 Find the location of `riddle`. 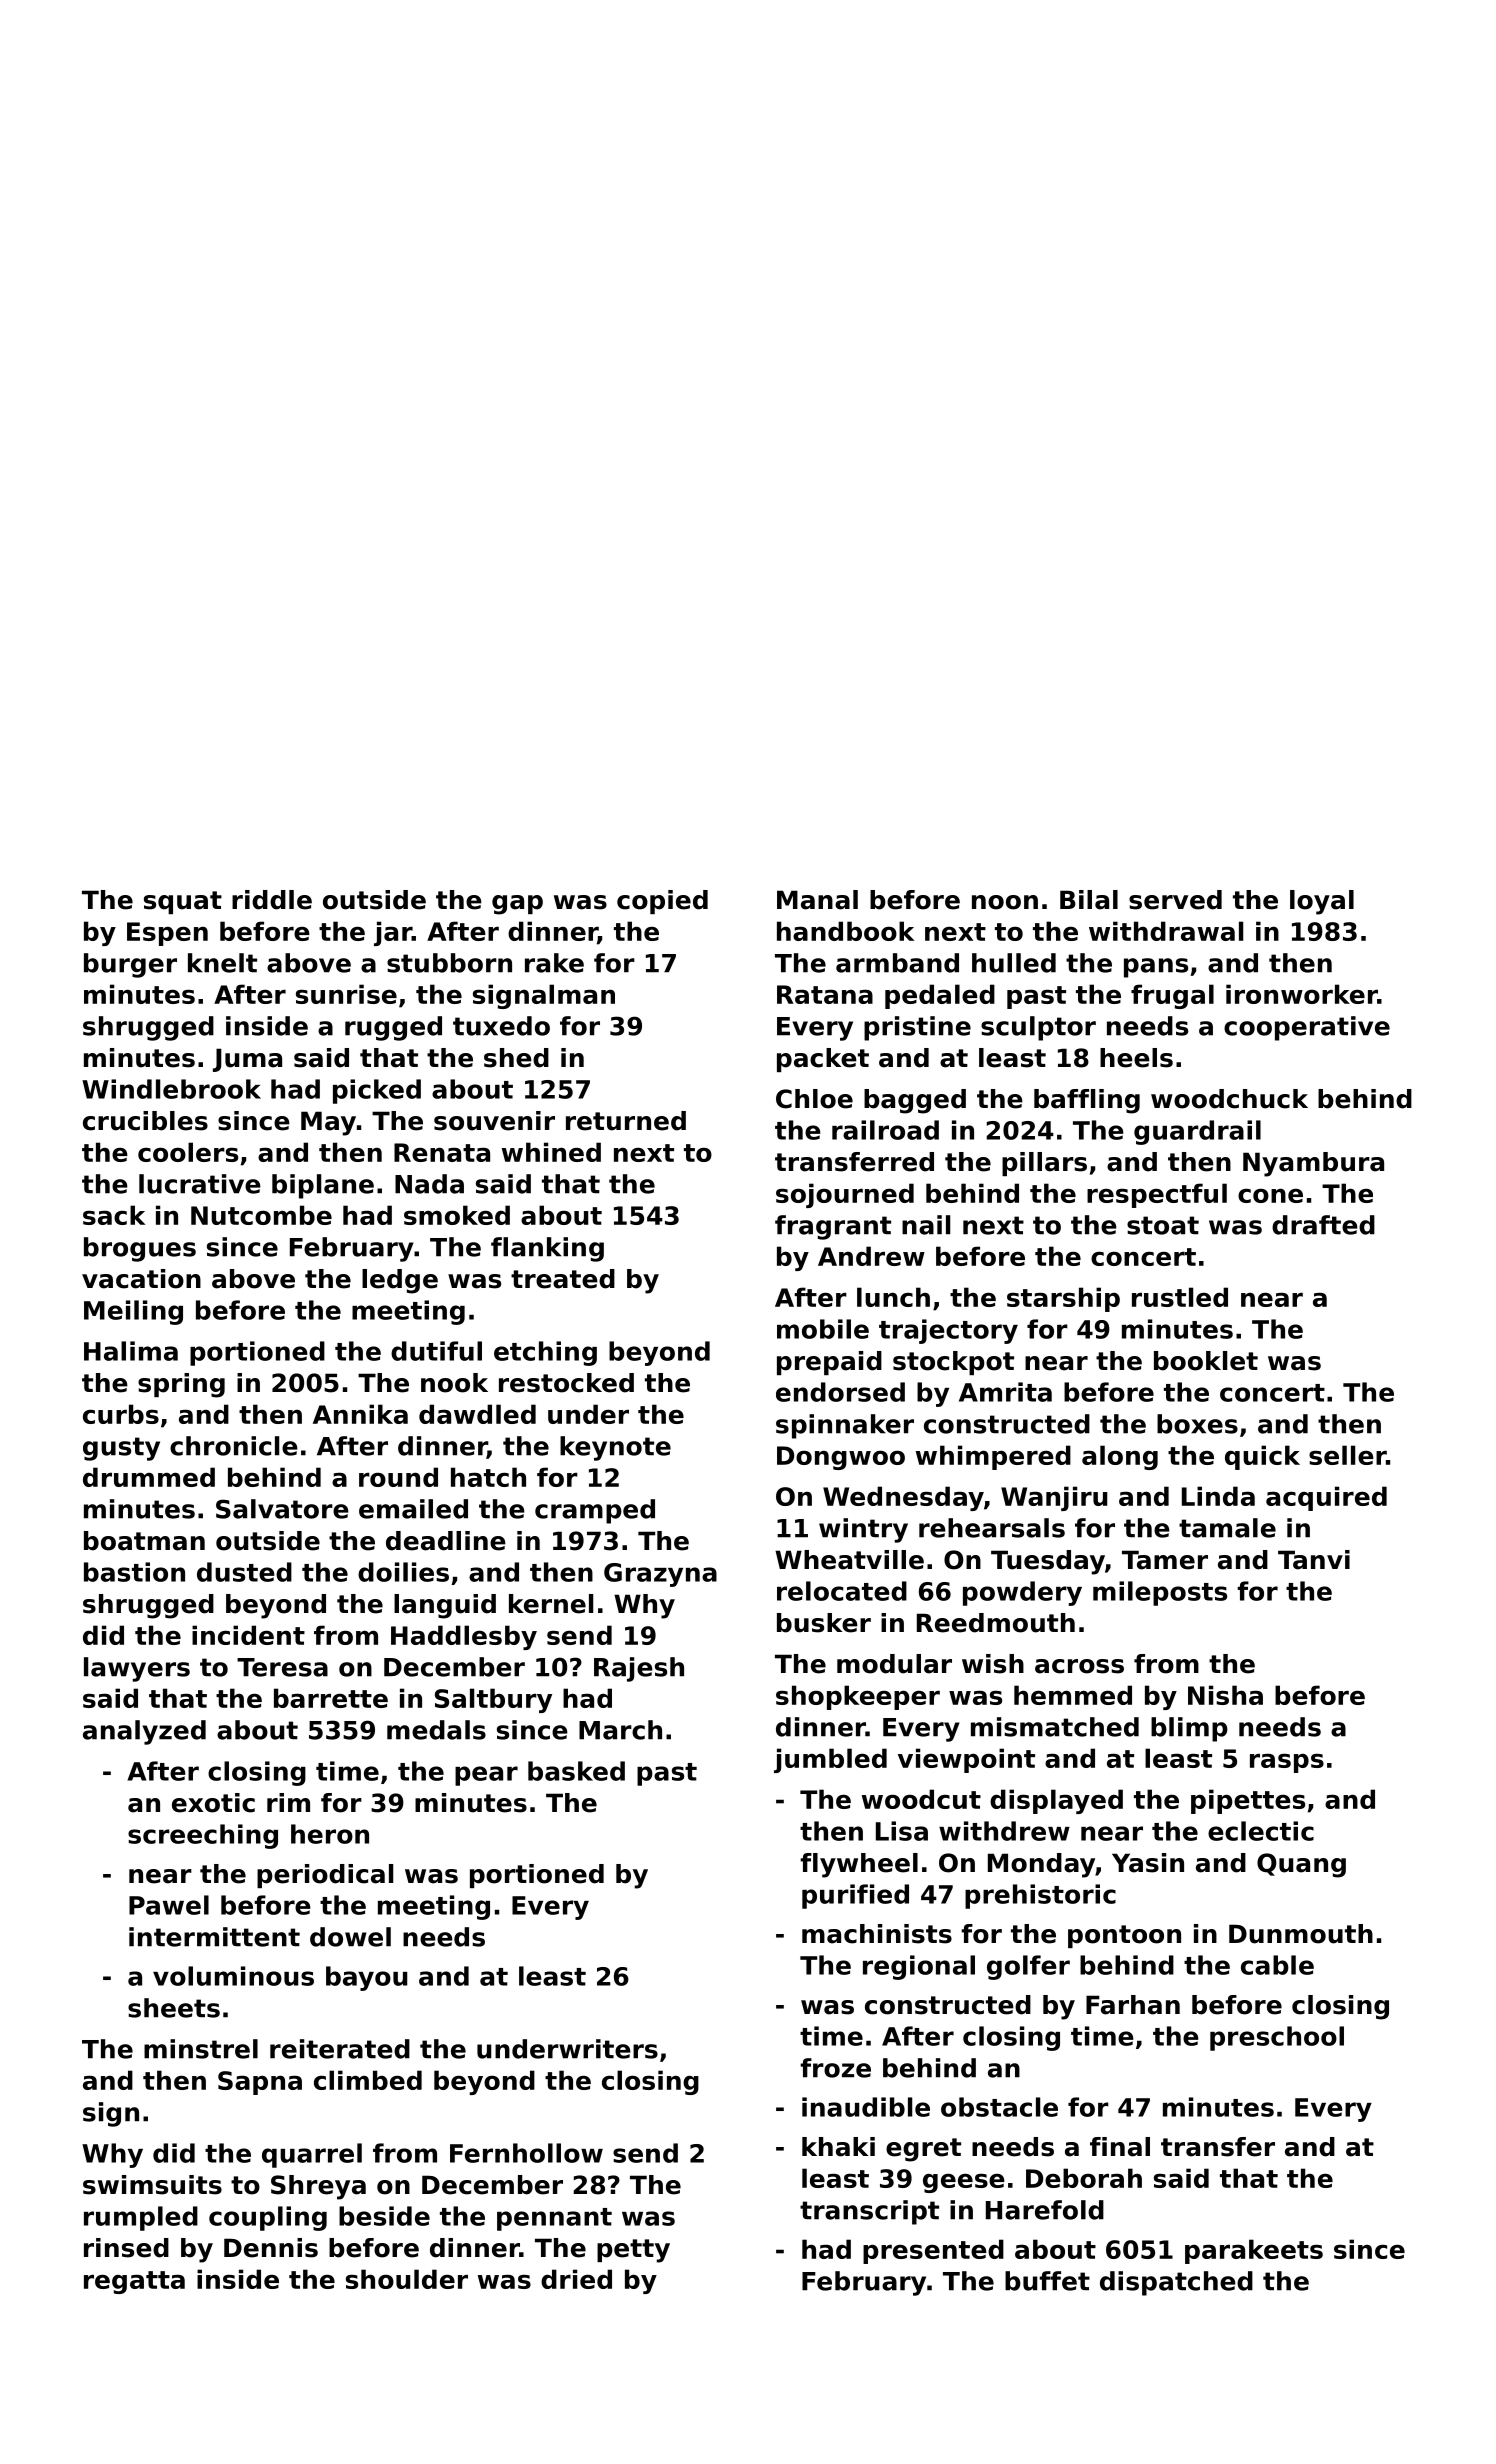

riddle is located at coordinates (272, 900).
